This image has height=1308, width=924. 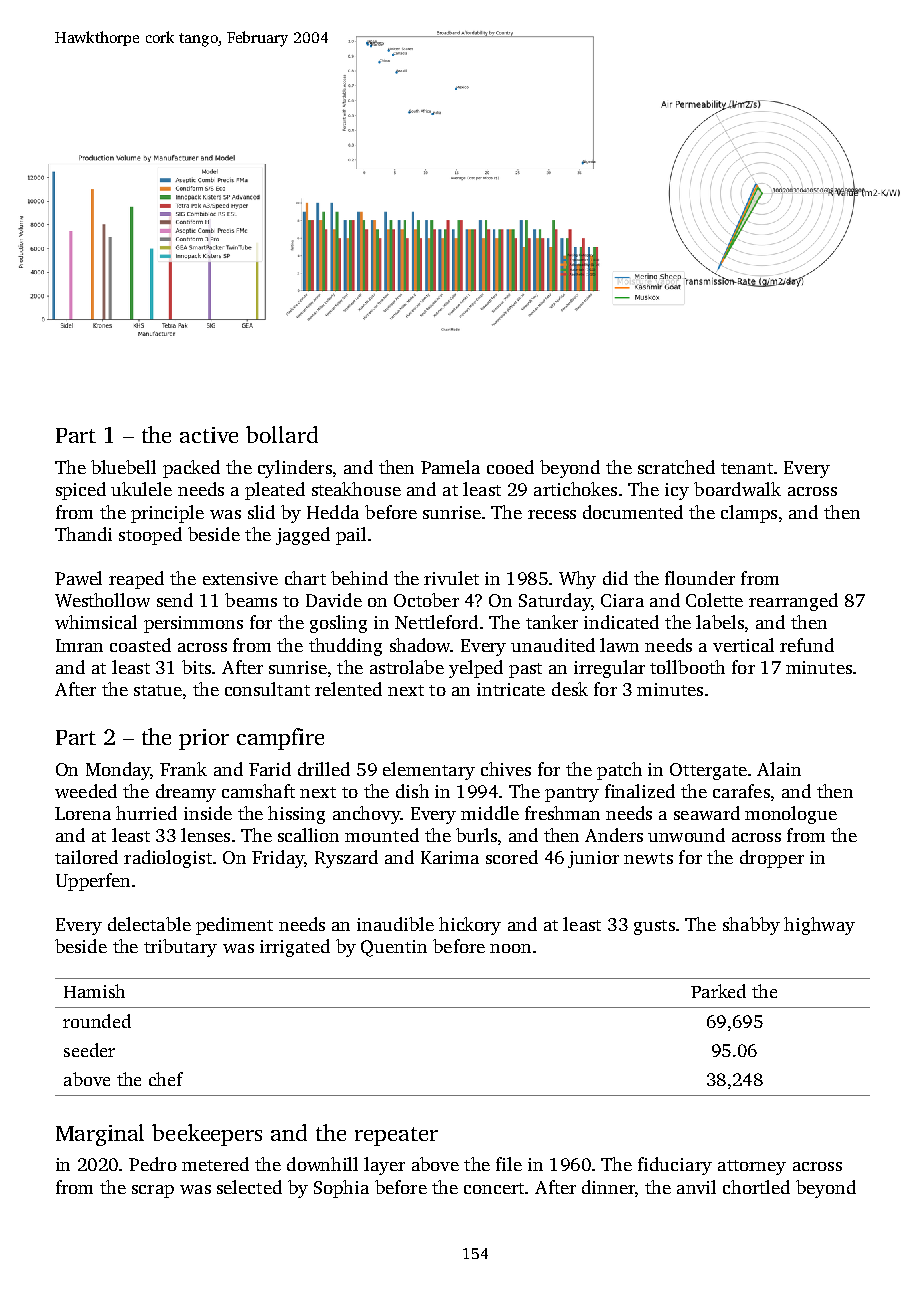 What do you see at coordinates (676, 467) in the image?
I see `scratched` at bounding box center [676, 467].
